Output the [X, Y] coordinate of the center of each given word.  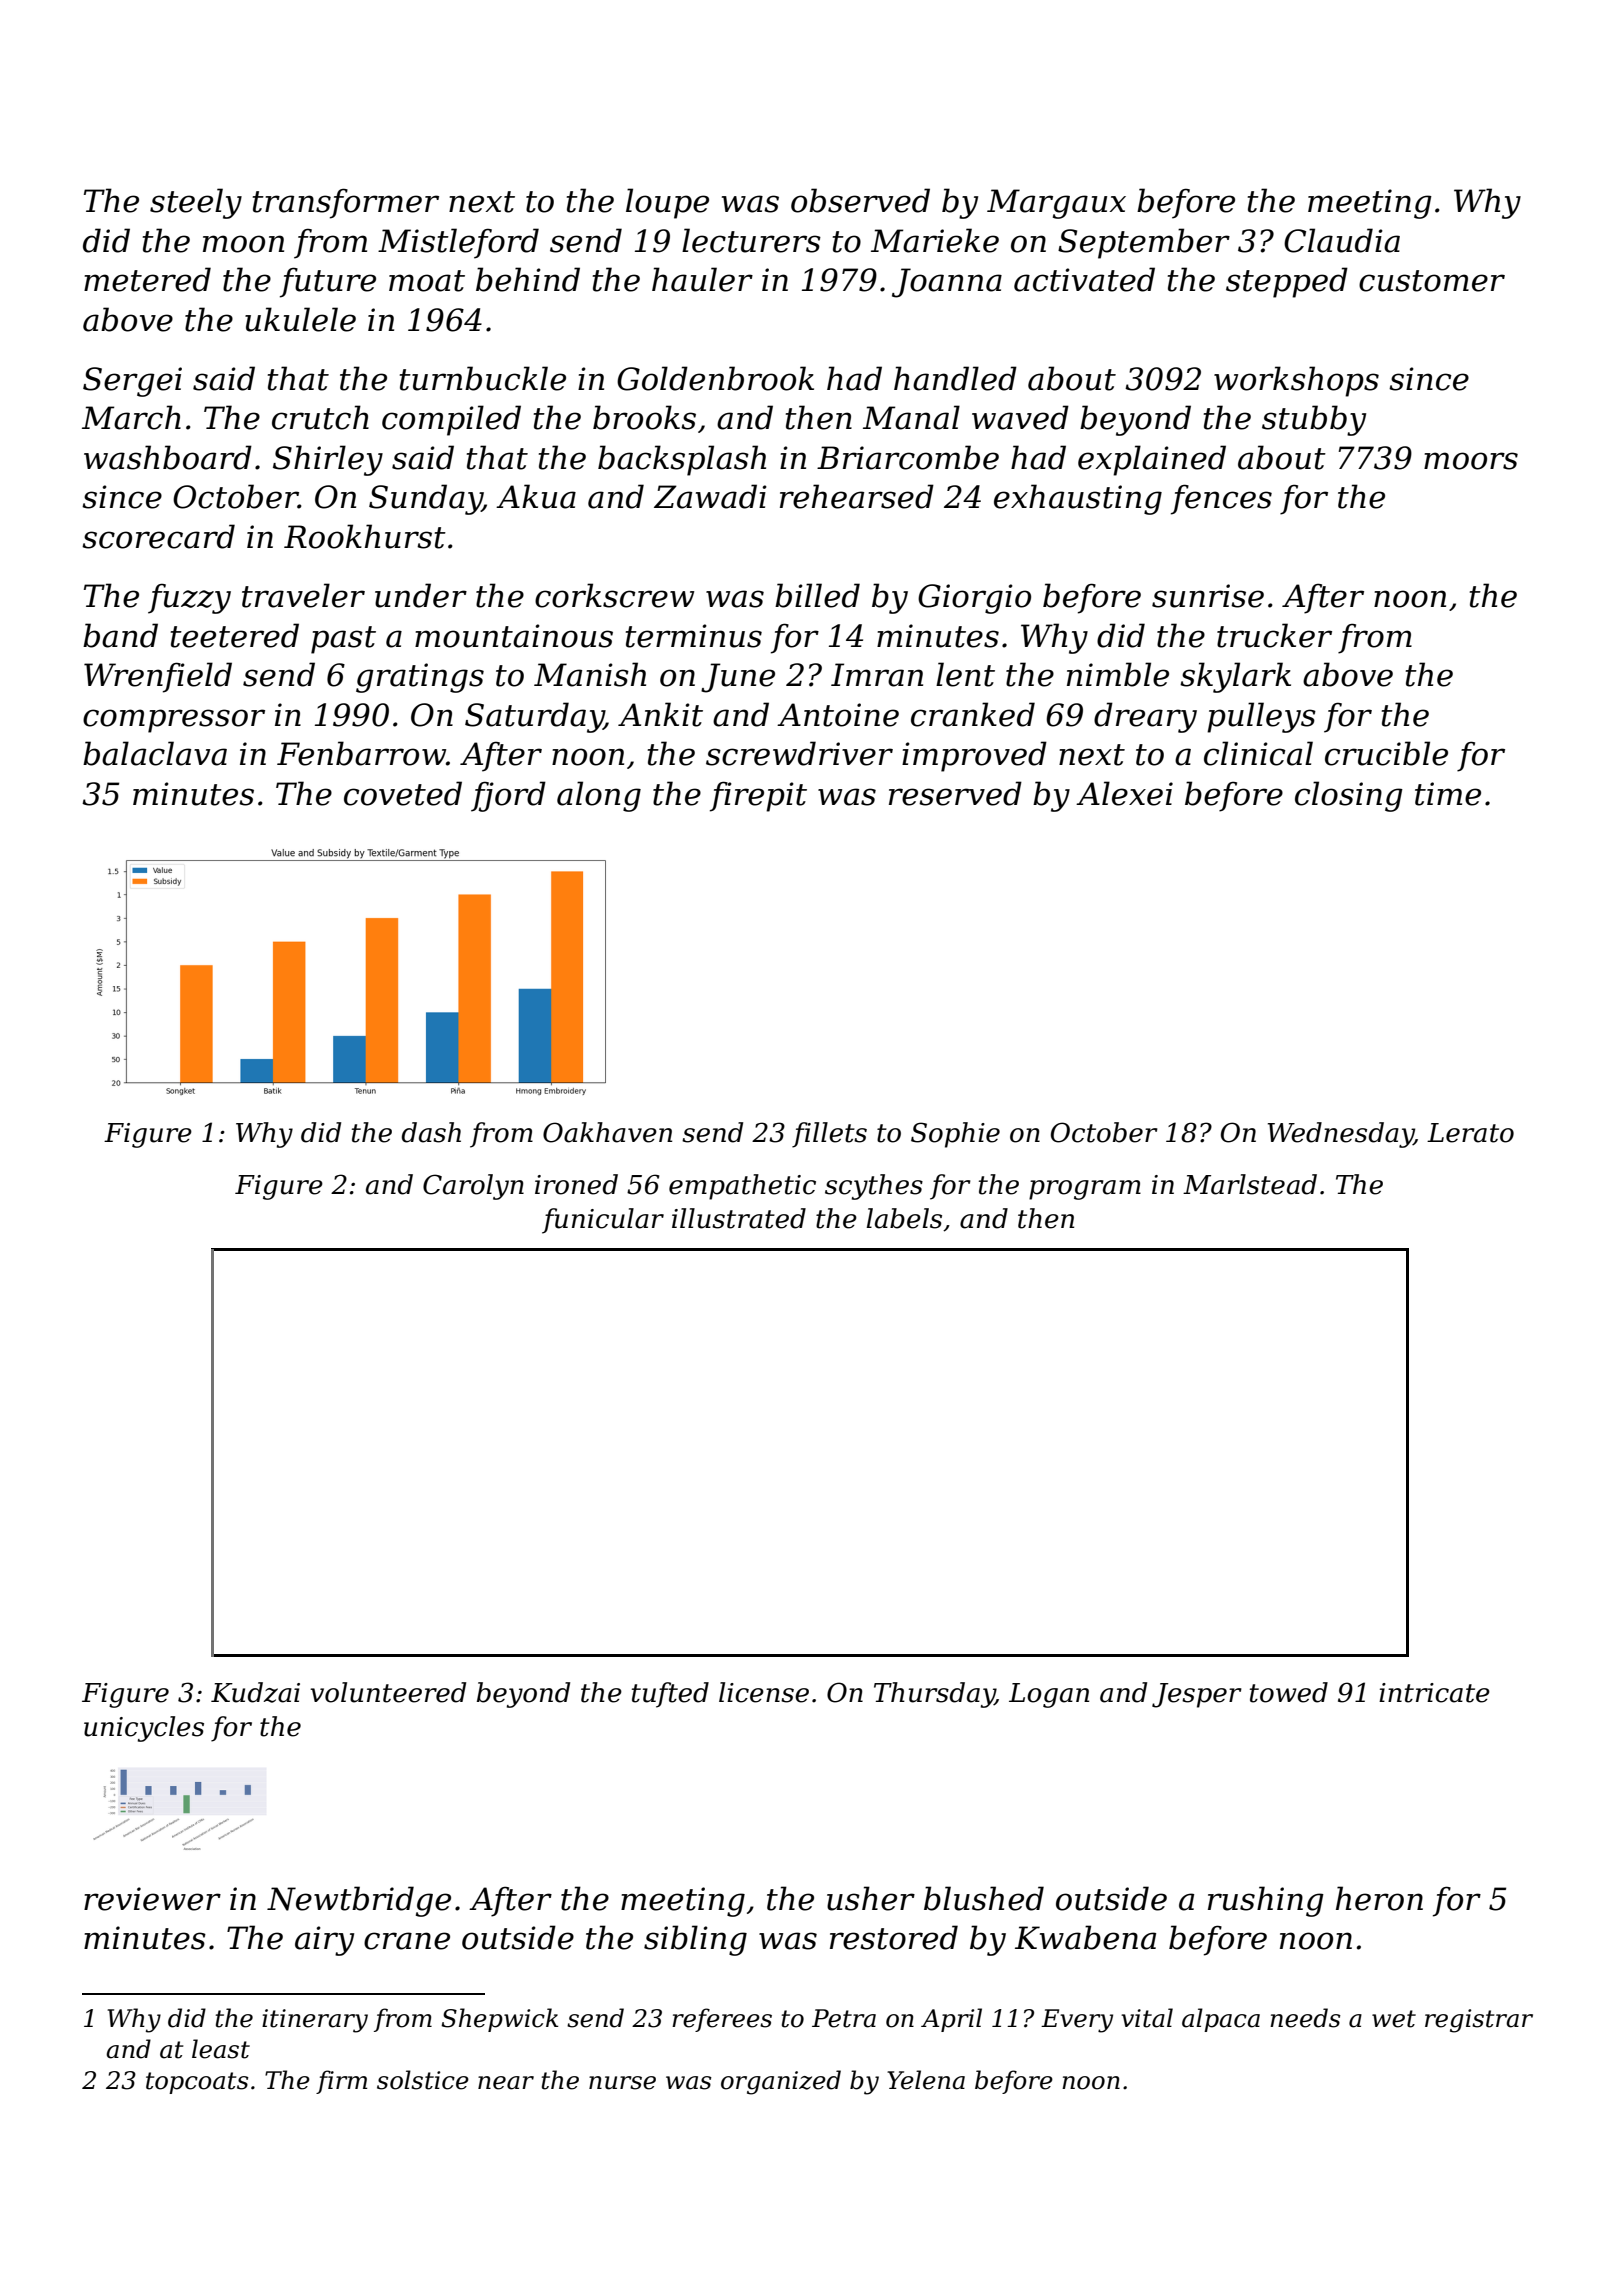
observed [860, 200]
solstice [423, 2080]
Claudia [1342, 240]
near [506, 2083]
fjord [508, 796]
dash [431, 1132]
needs [1305, 2018]
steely [196, 203]
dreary [1145, 717]
